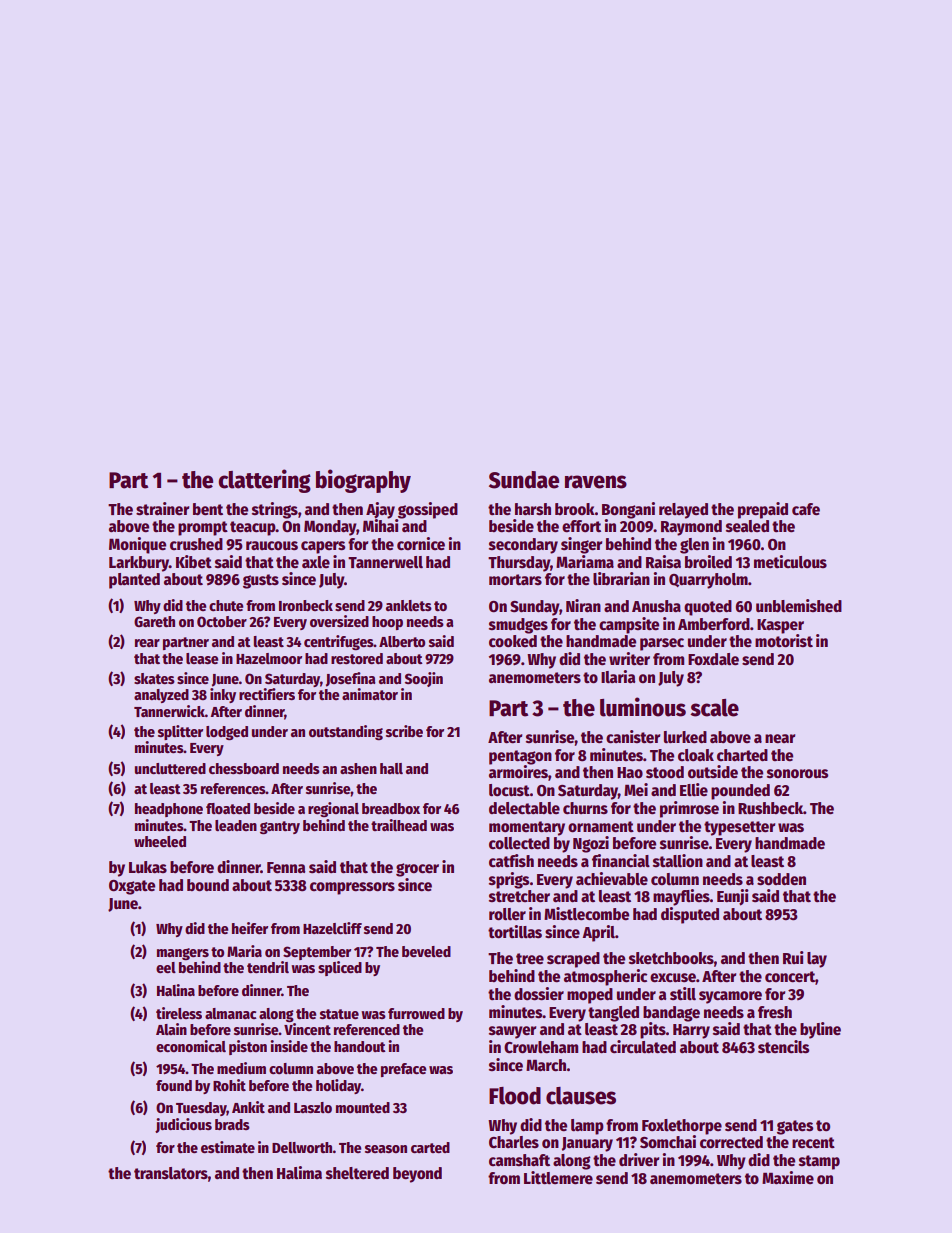 The width and height of the screenshot is (952, 1233). Describe the element at coordinates (169, 711) in the screenshot. I see `Tannerwick` at that location.
